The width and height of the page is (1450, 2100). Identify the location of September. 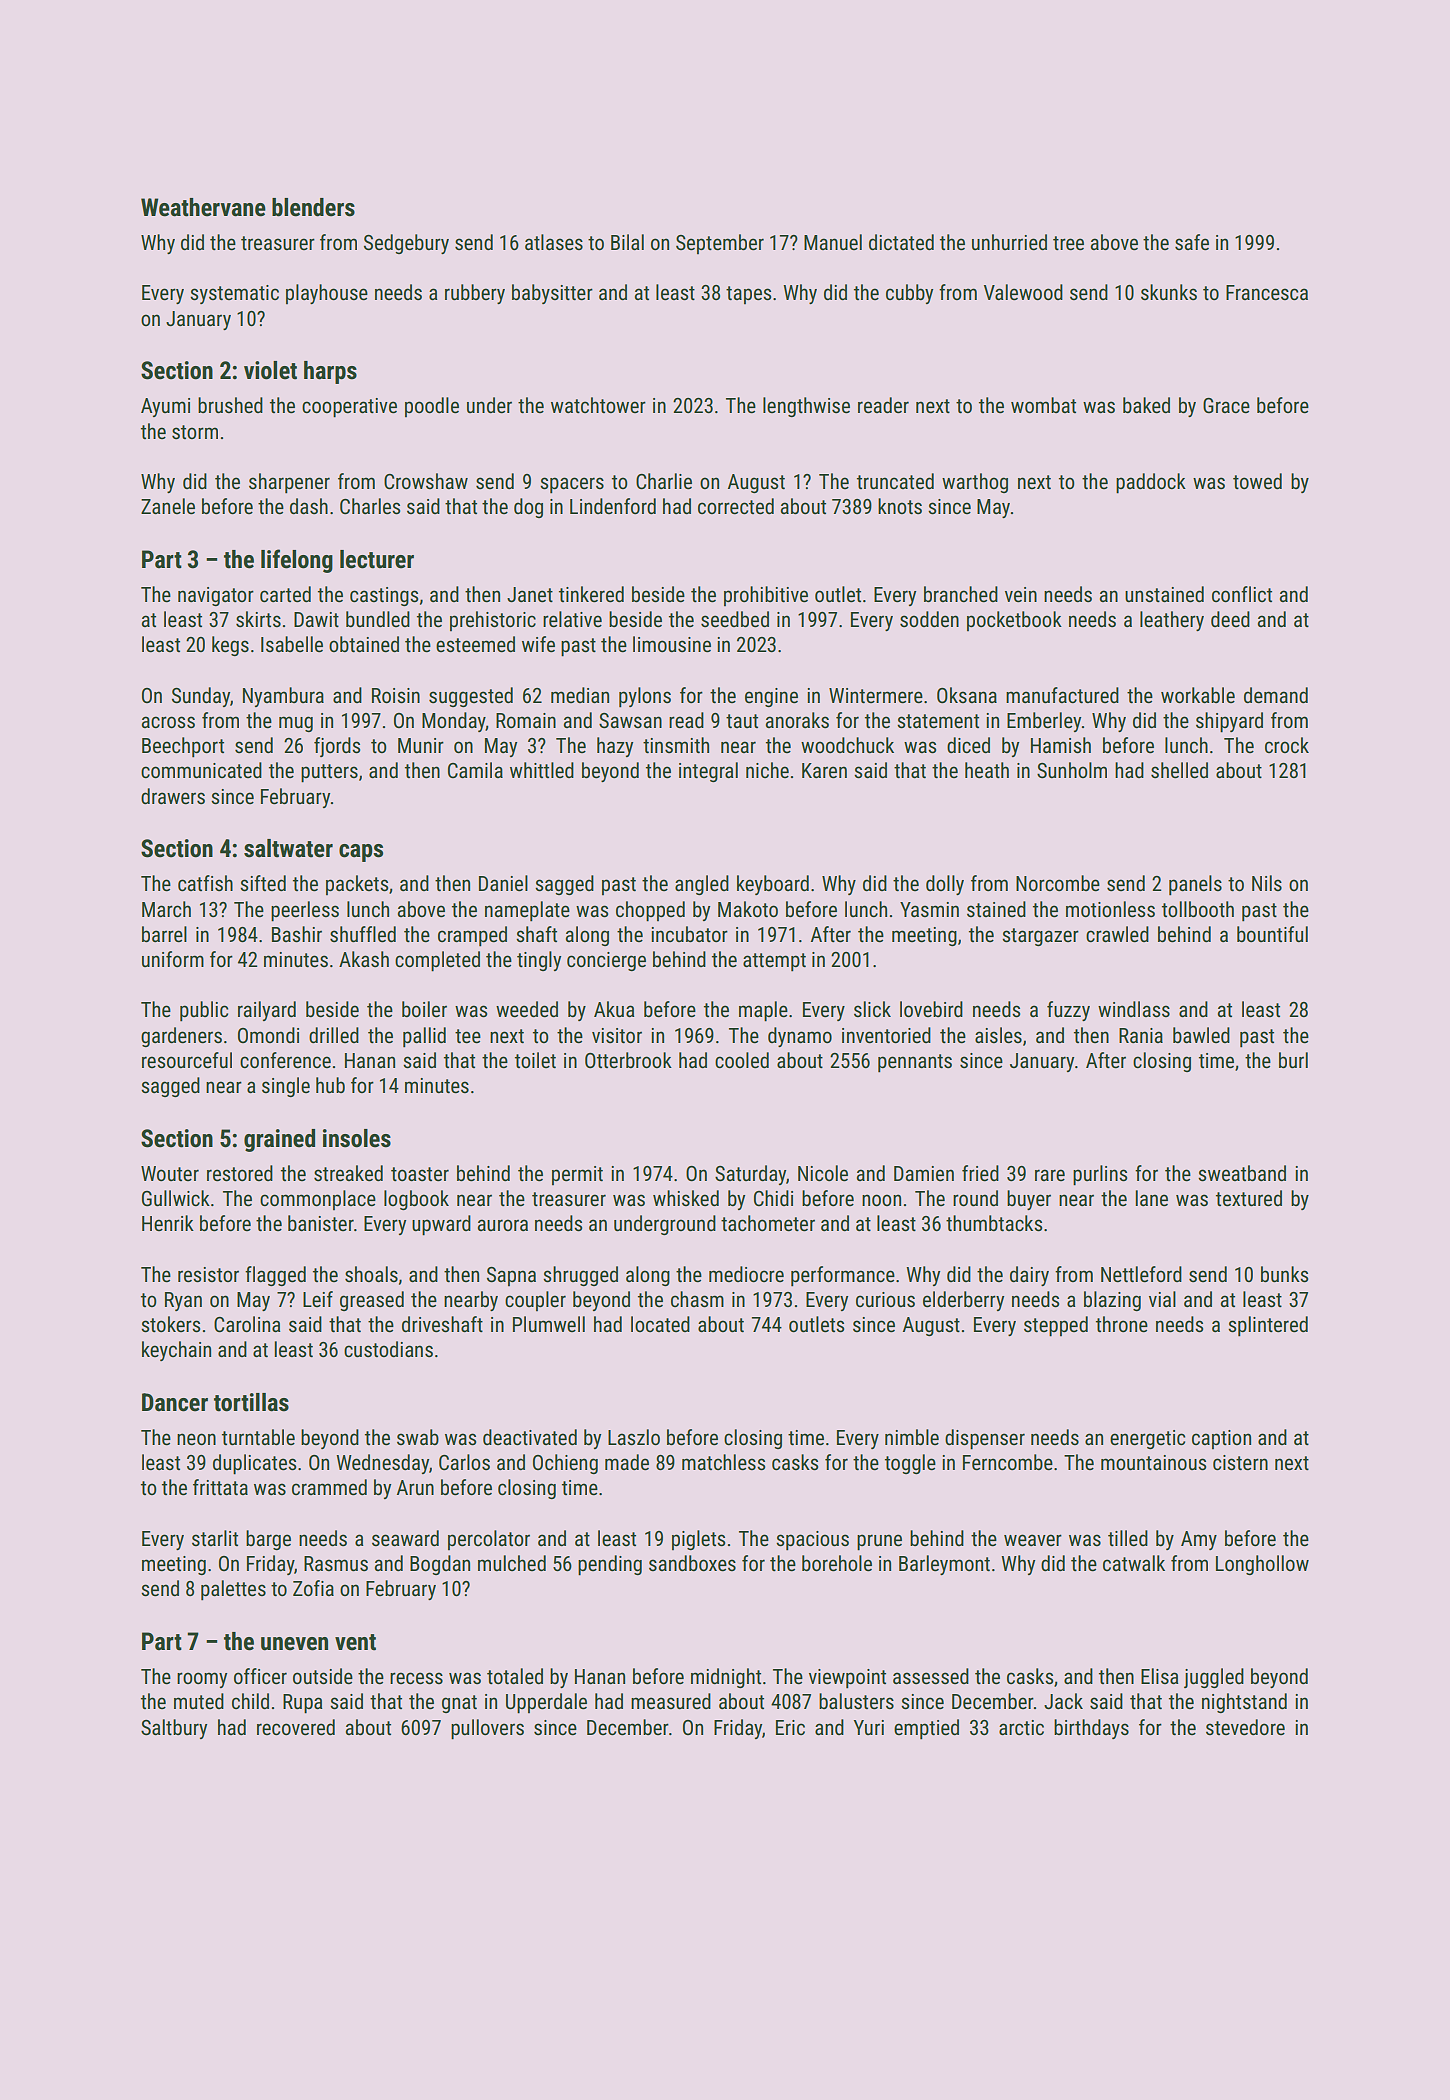
(720, 244).
